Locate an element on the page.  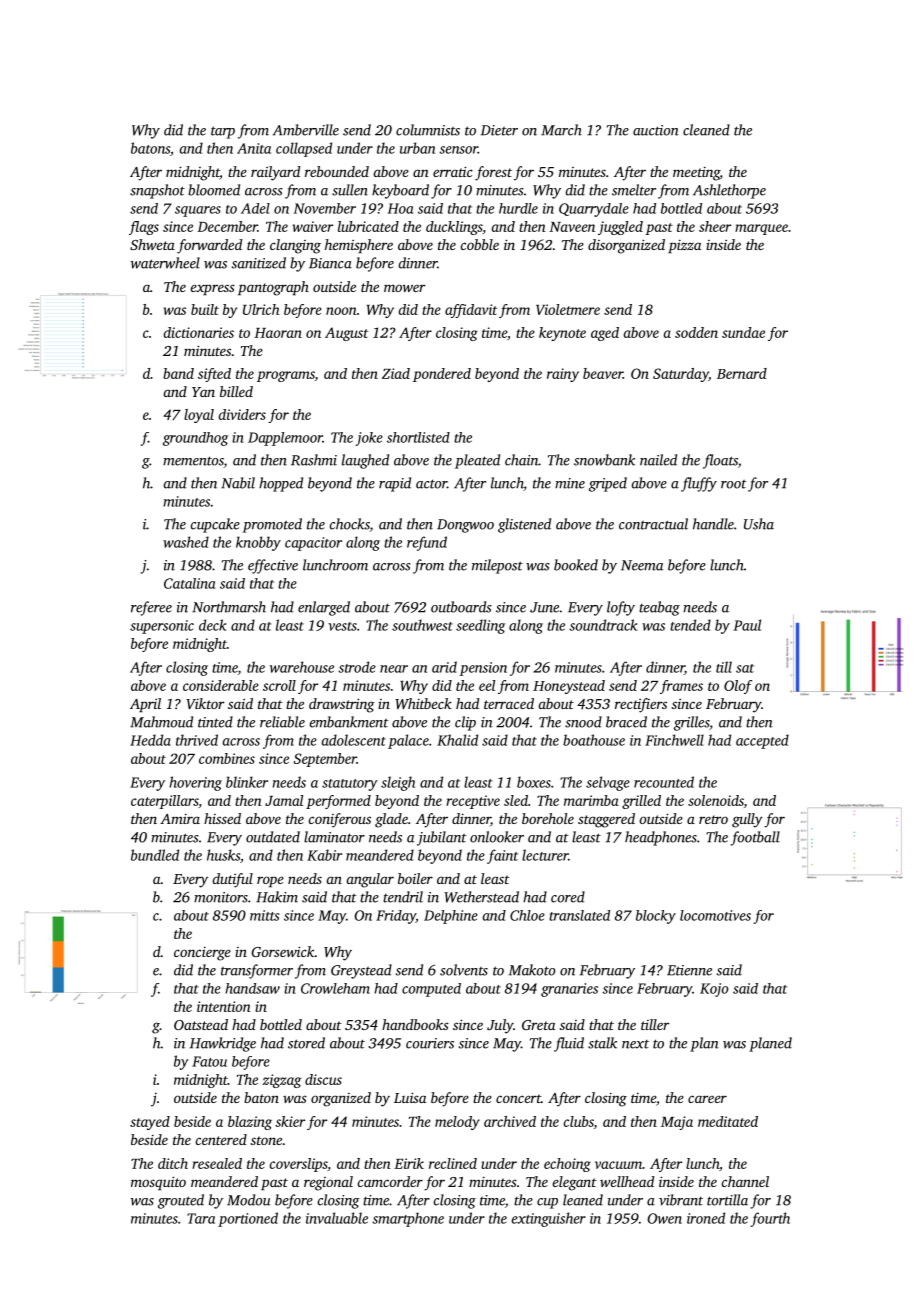
lecturer is located at coordinates (545, 855).
